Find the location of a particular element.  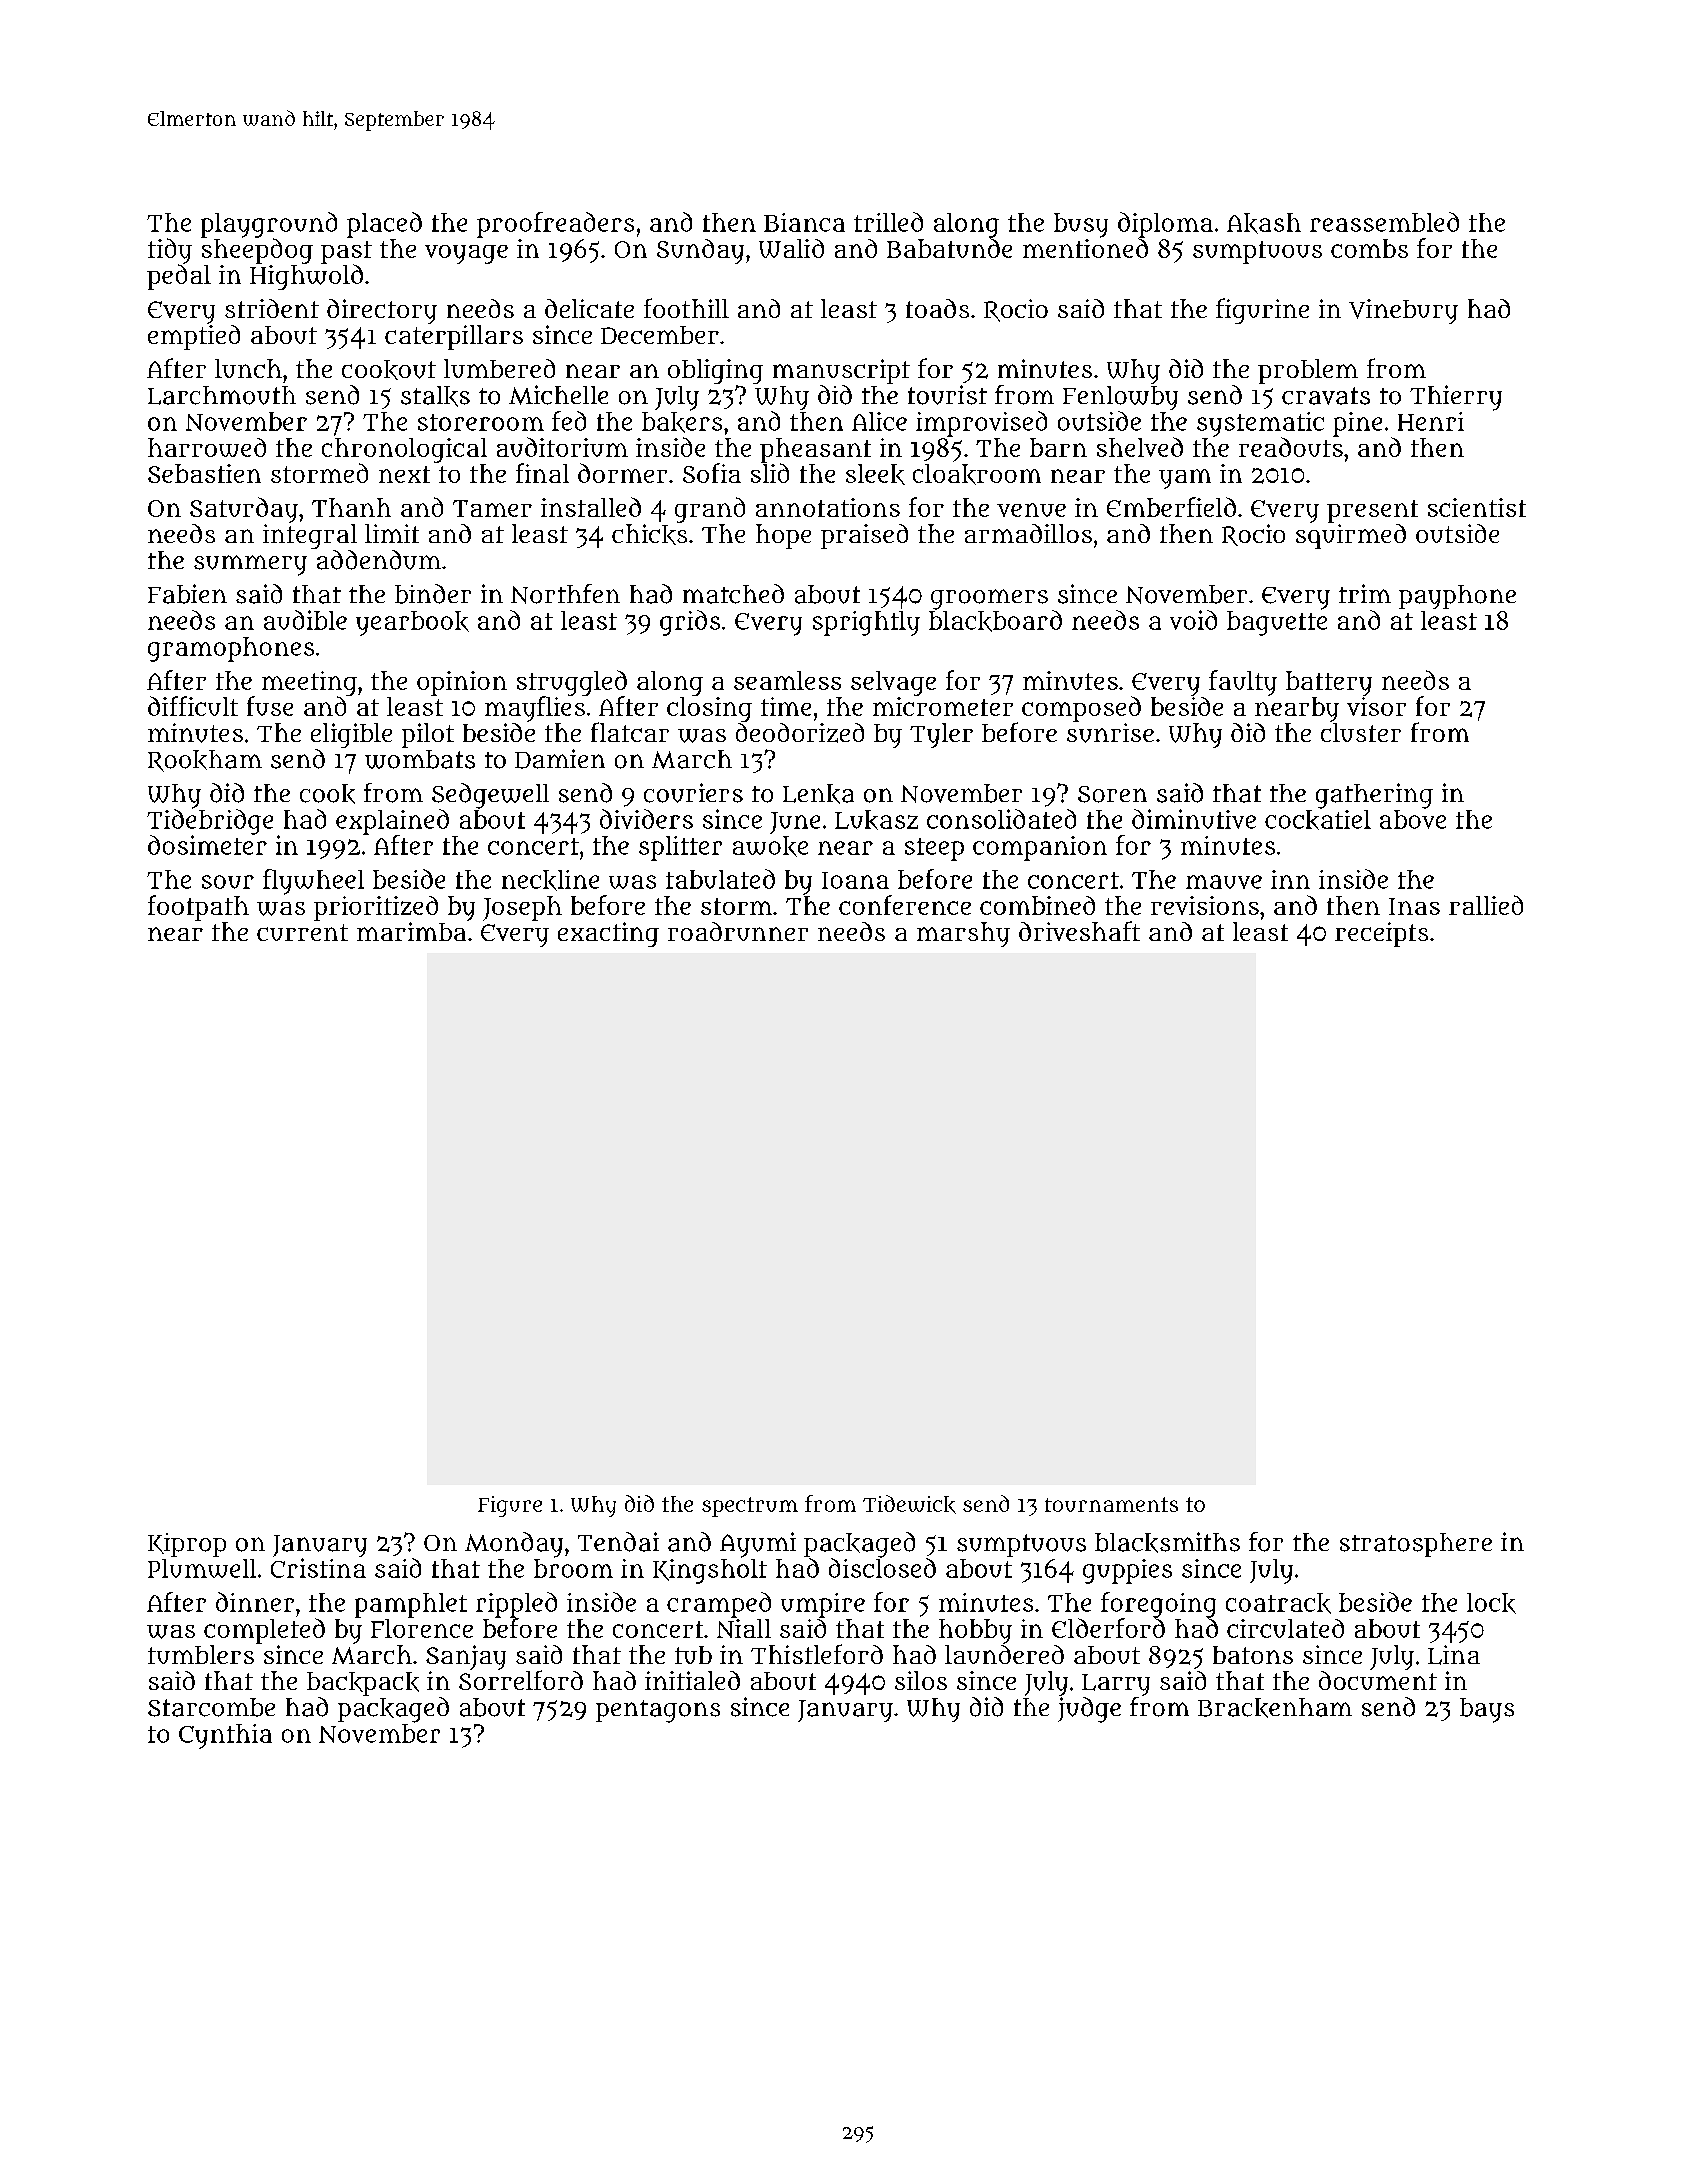

Cynthia is located at coordinates (225, 1736).
